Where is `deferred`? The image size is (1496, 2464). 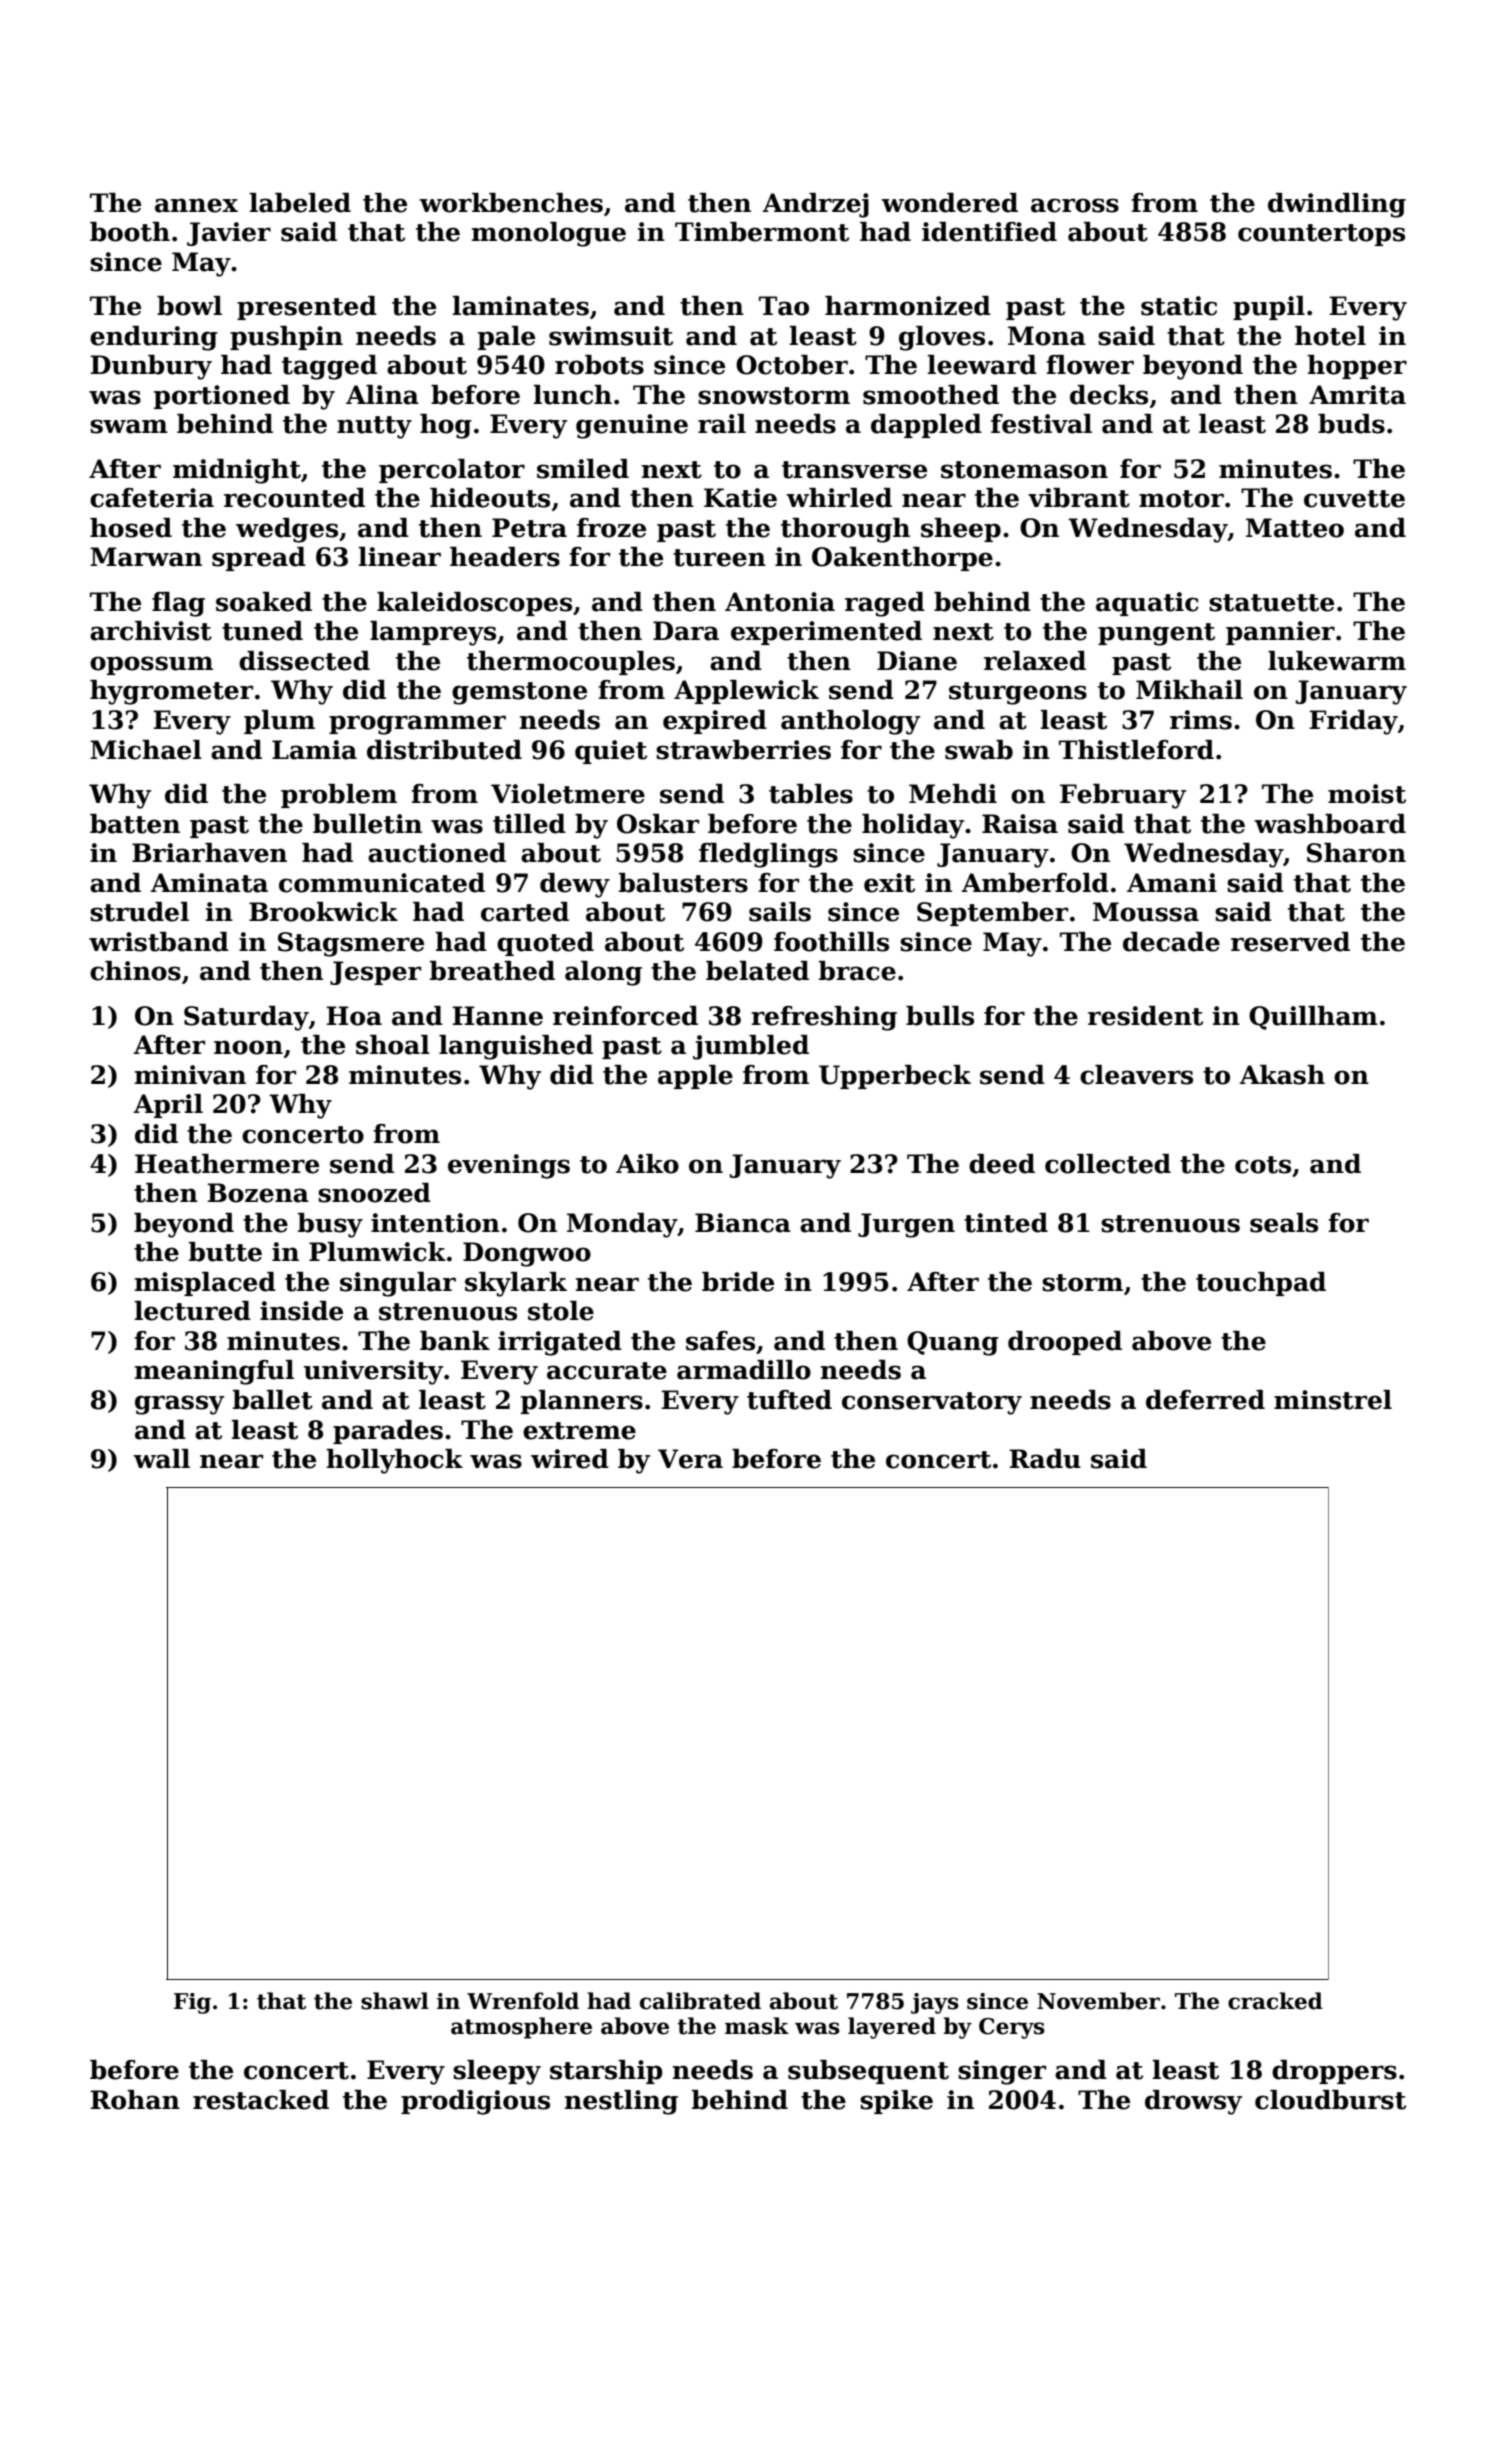 deferred is located at coordinates (1205, 1400).
